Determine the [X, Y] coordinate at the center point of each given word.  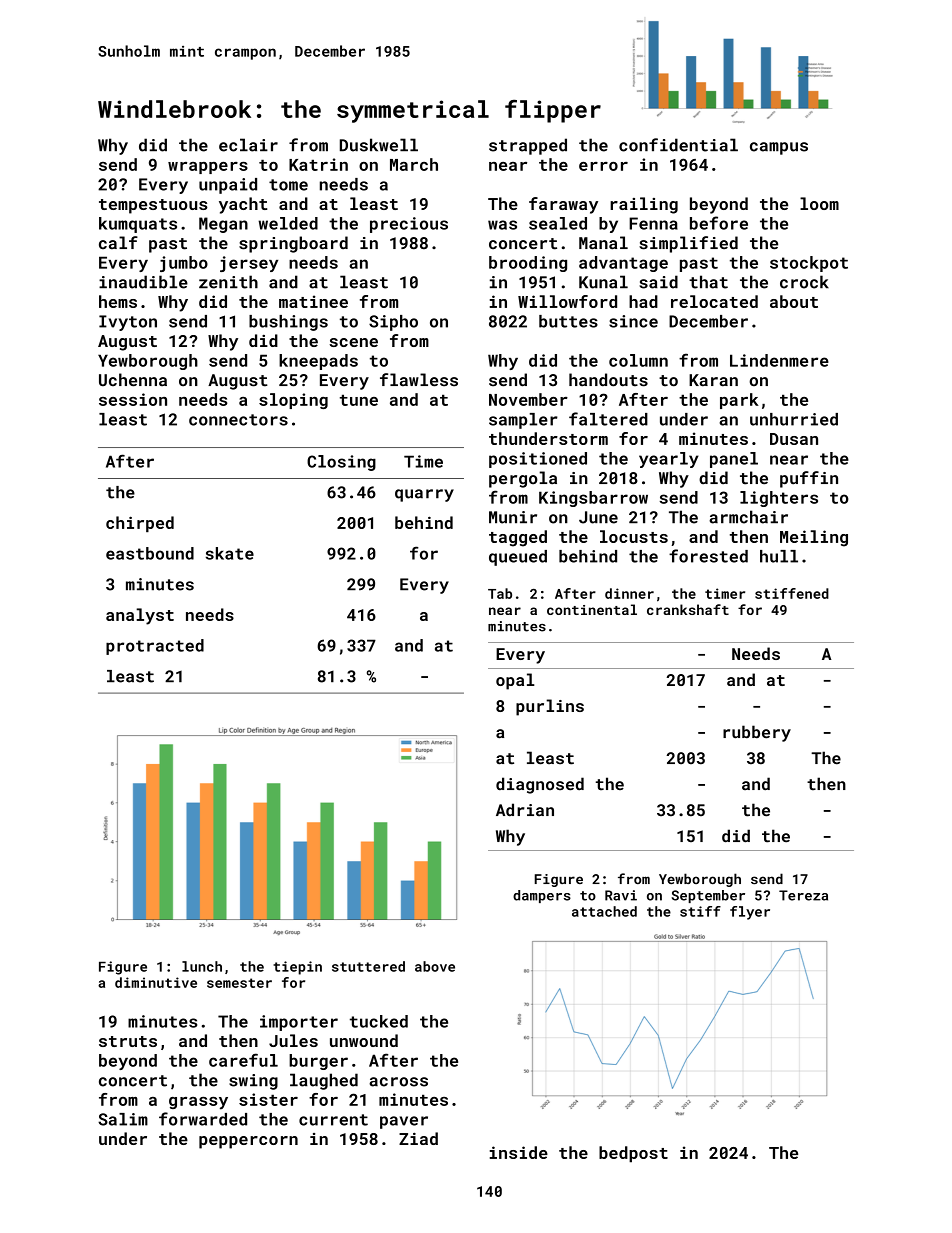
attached [604, 911]
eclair [248, 145]
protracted [155, 647]
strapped [528, 146]
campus [779, 148]
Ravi [621, 895]
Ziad [418, 1138]
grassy [198, 1103]
